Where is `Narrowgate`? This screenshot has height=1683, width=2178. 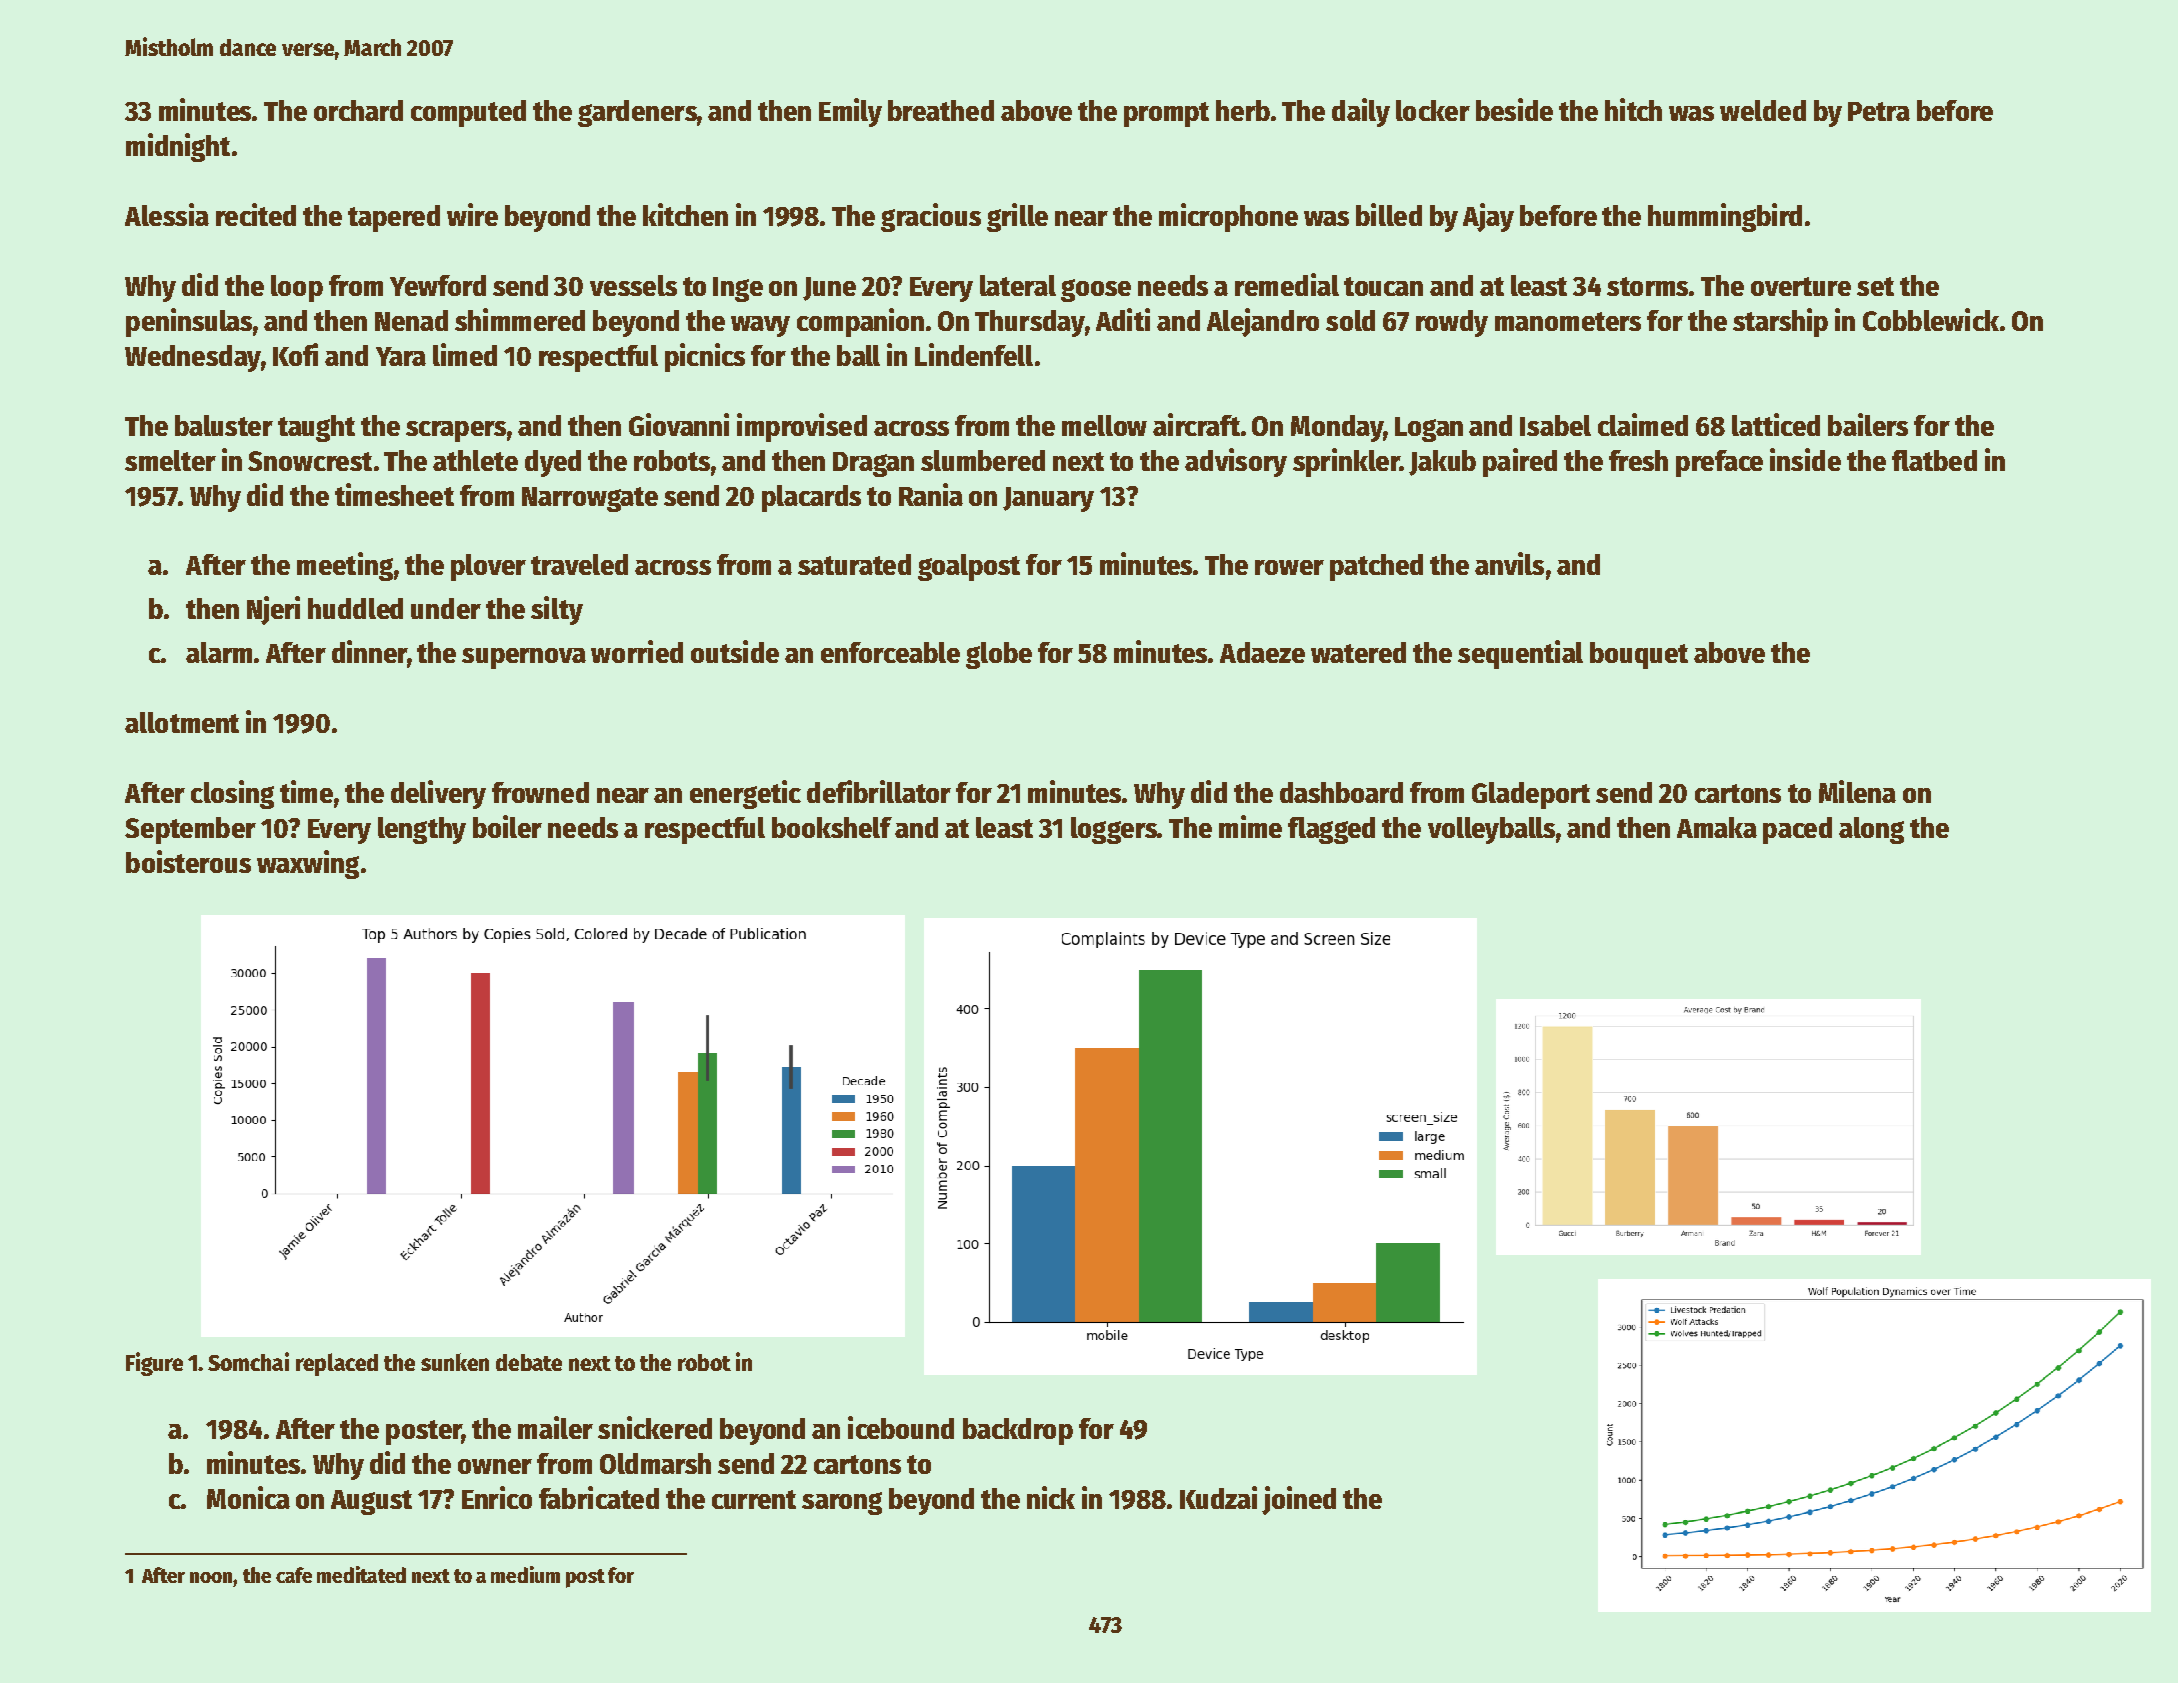 Narrowgate is located at coordinates (590, 499).
